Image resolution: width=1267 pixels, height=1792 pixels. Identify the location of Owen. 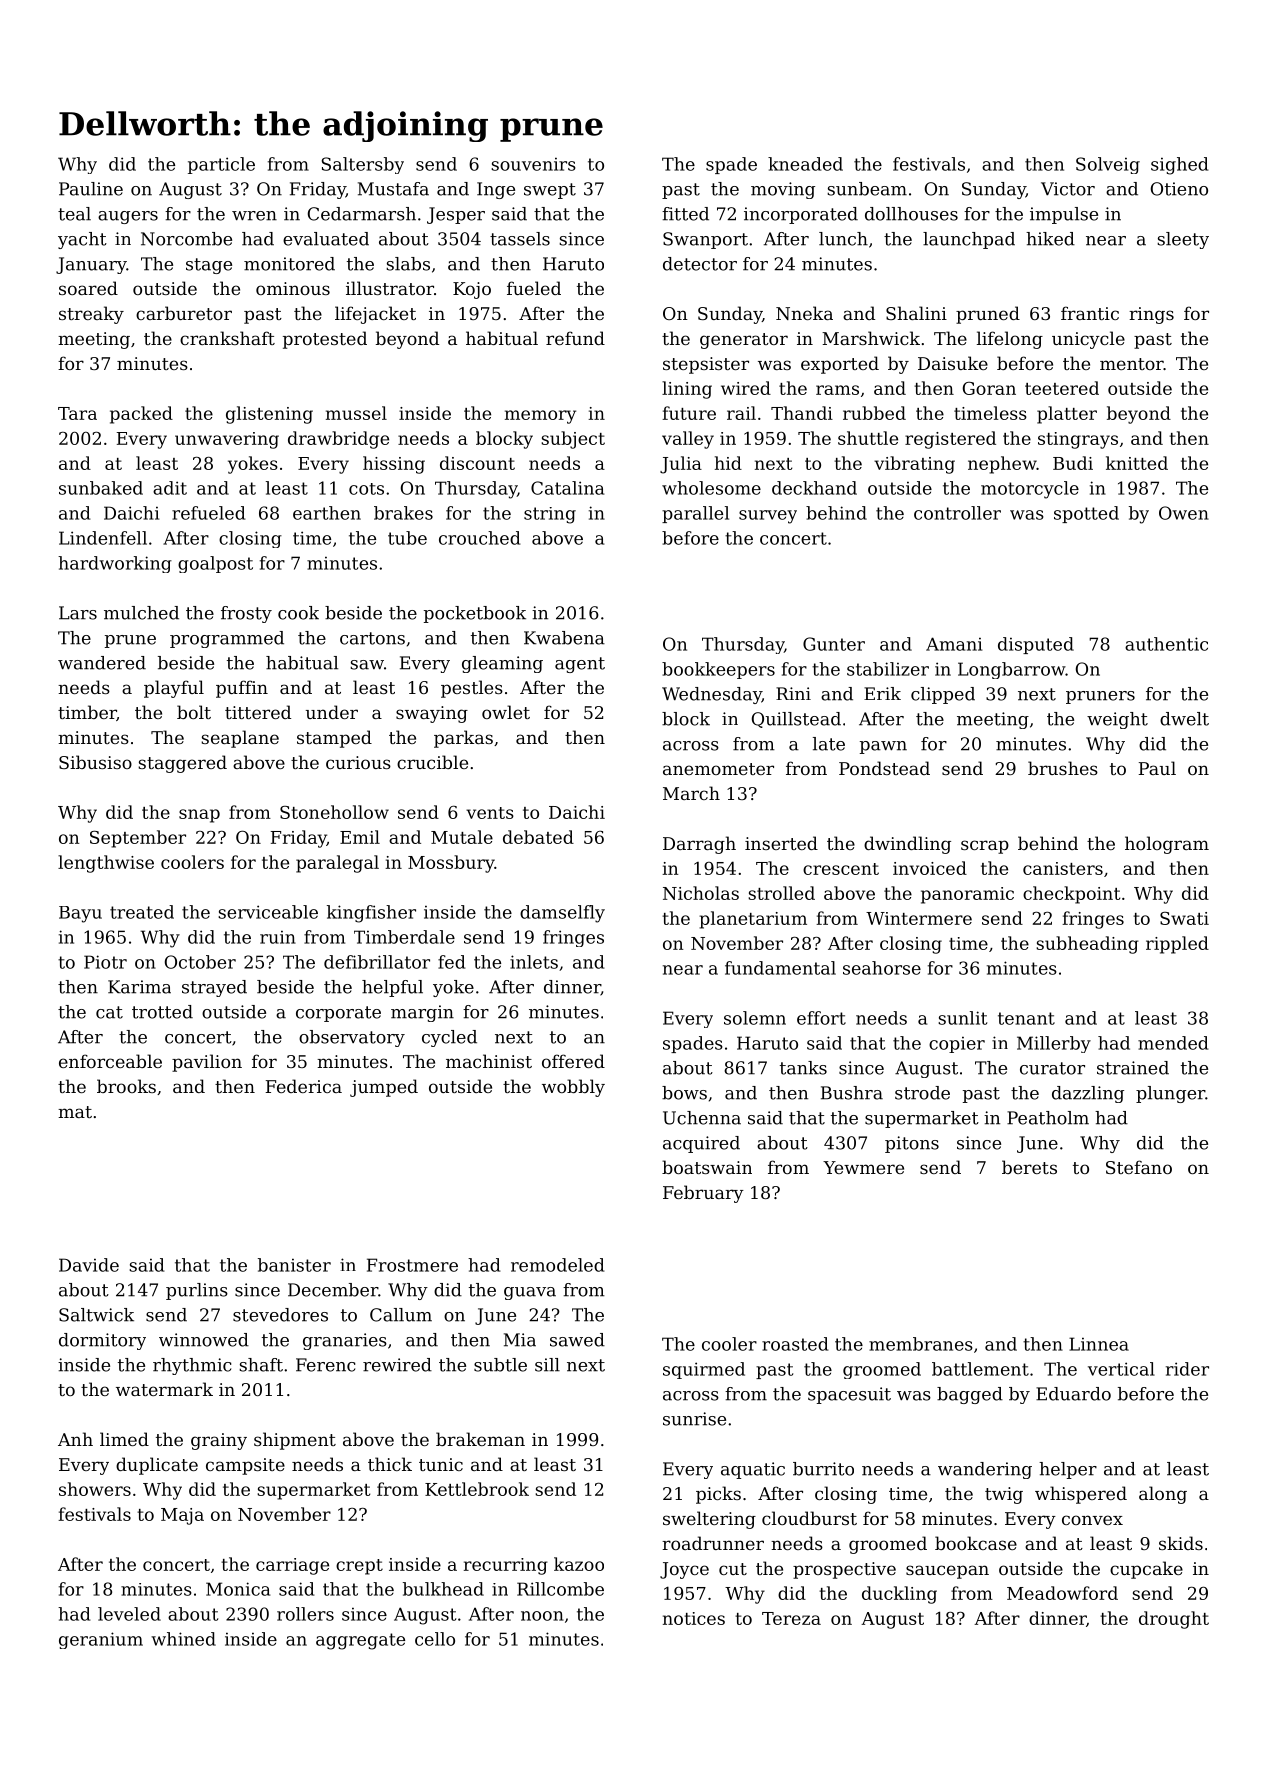
(1184, 513).
